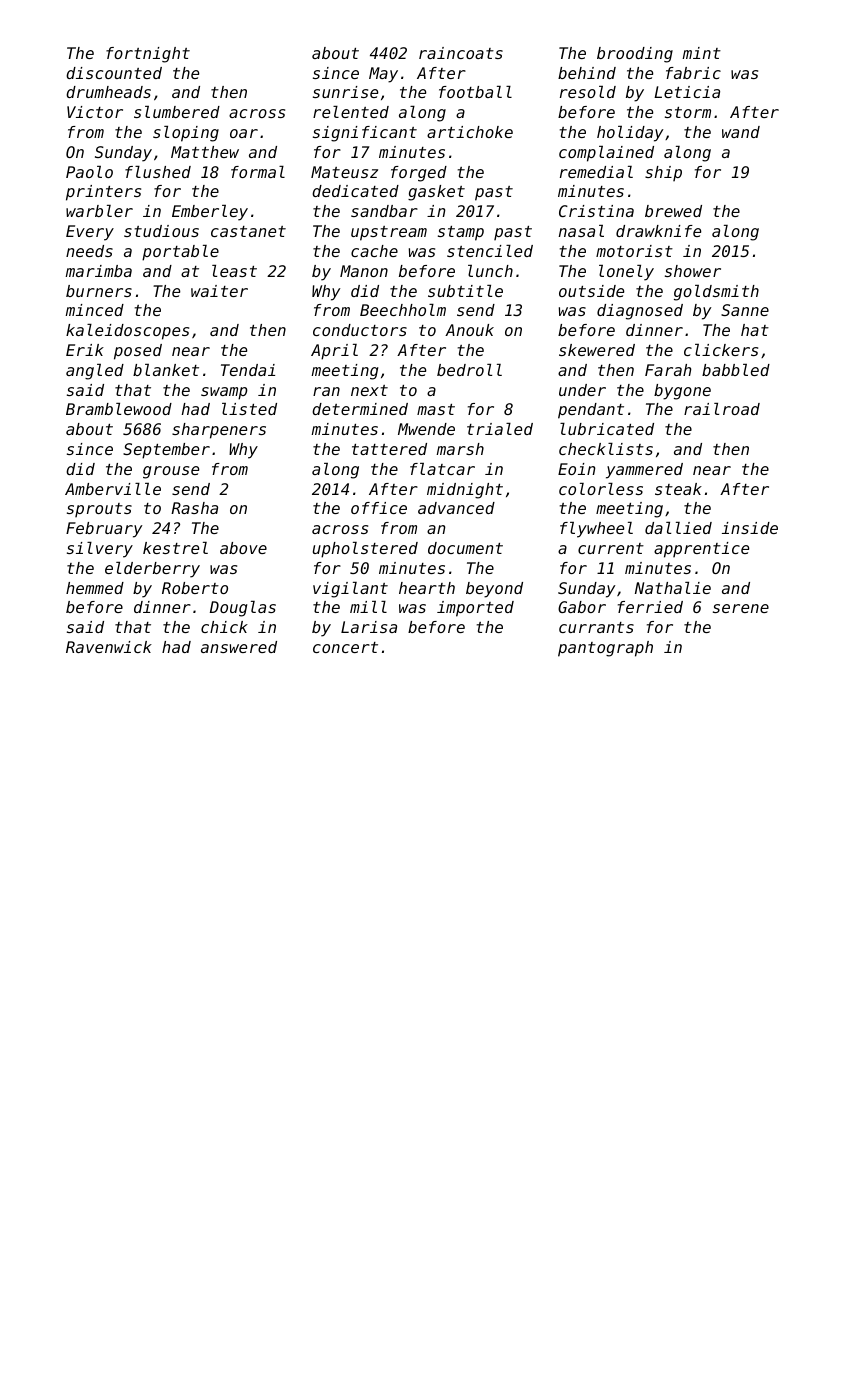 This document has height=1400, width=849. What do you see at coordinates (607, 429) in the document?
I see `lubricated` at bounding box center [607, 429].
